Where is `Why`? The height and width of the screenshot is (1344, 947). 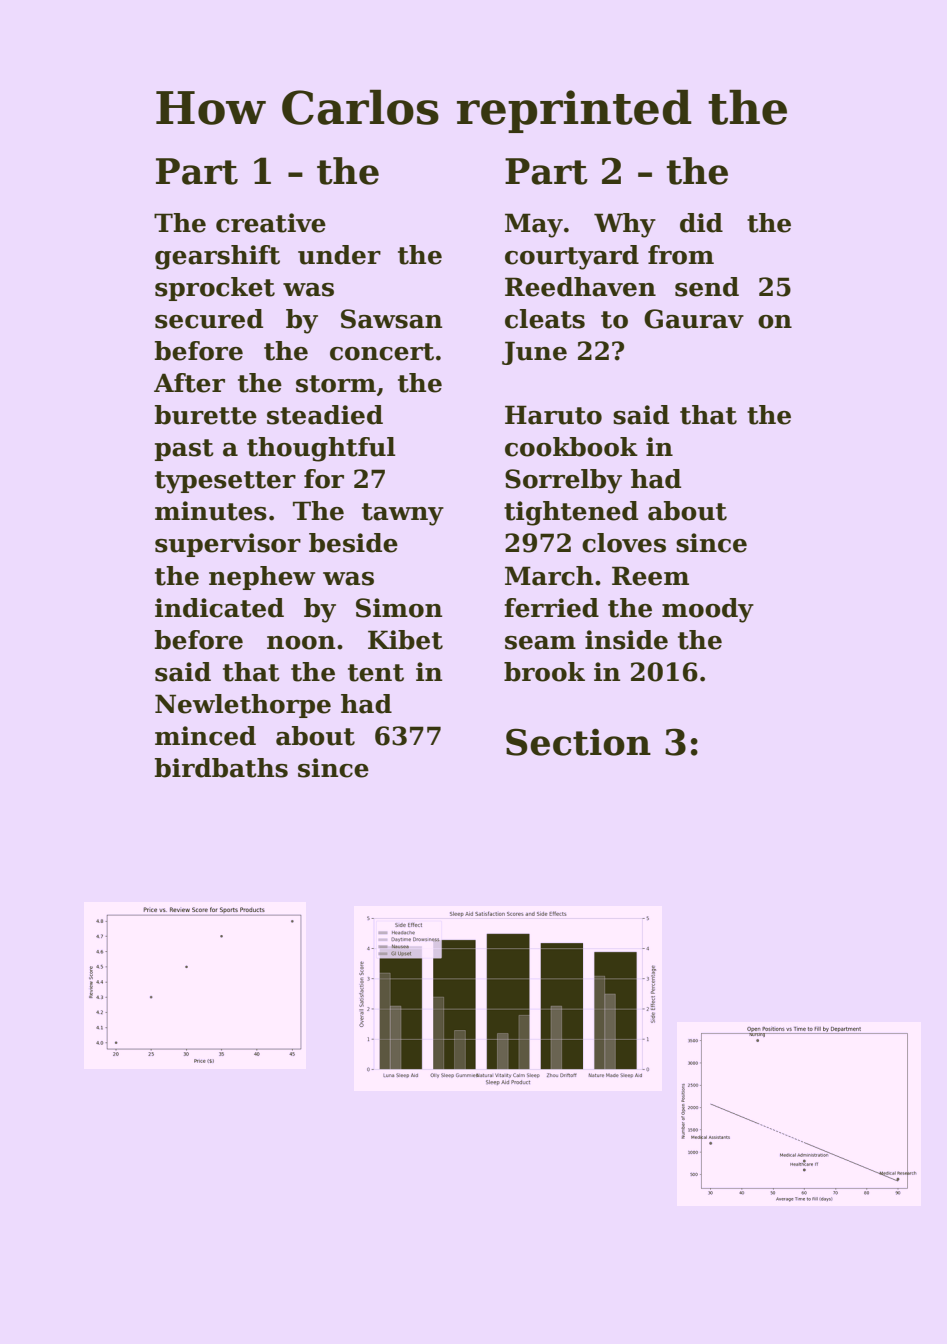 Why is located at coordinates (625, 225).
